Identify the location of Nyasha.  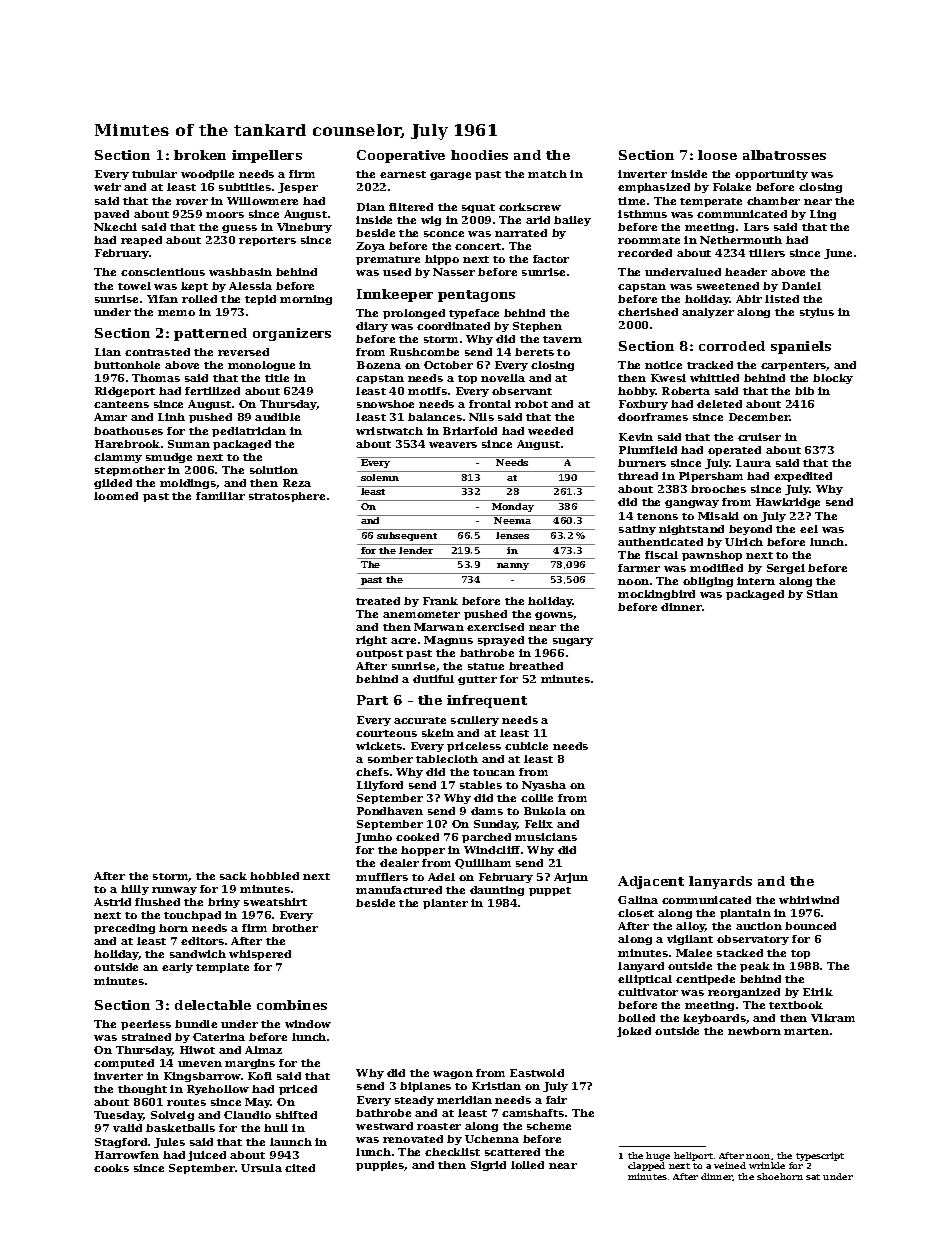
(544, 786).
